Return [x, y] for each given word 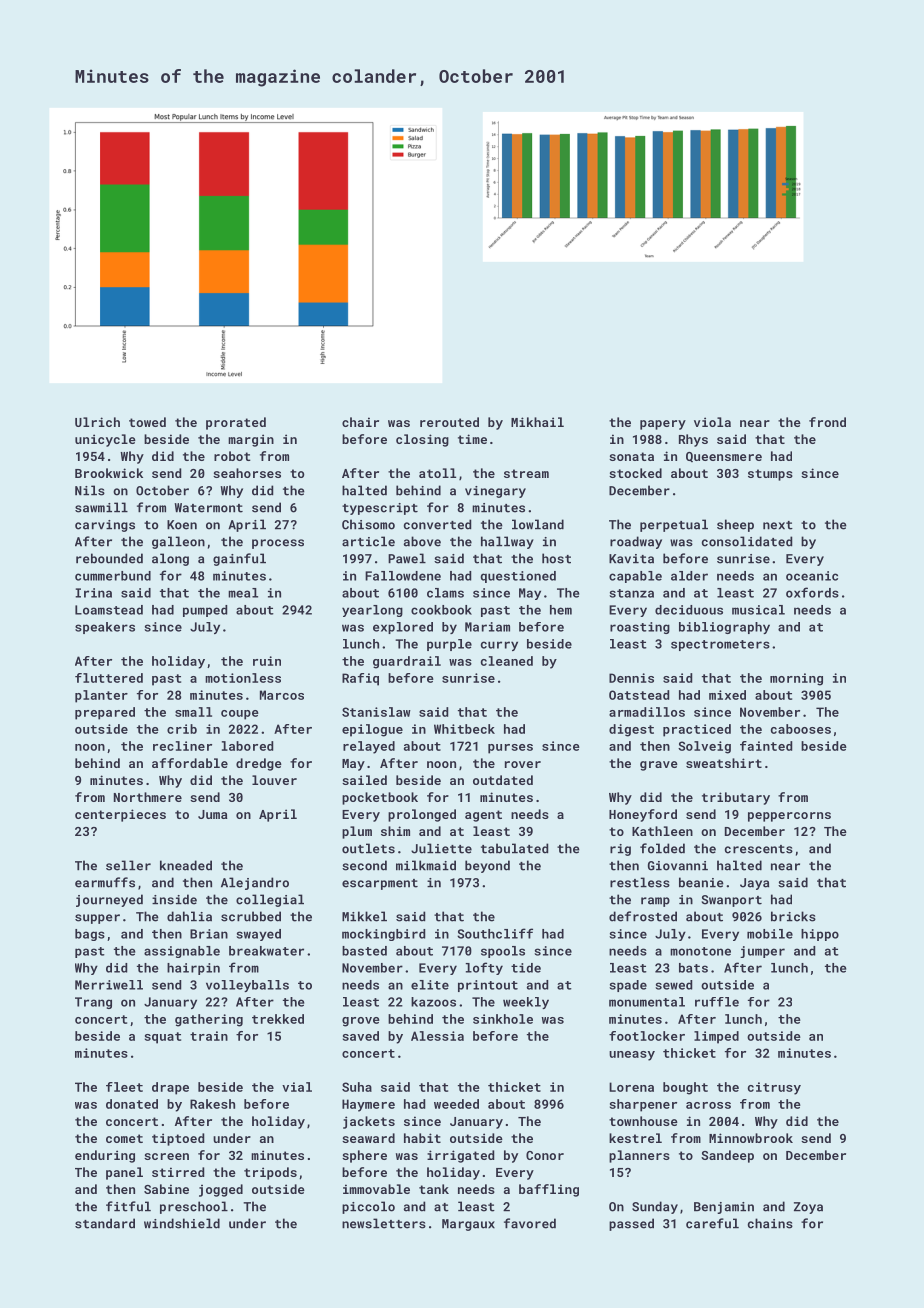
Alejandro [255, 883]
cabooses [801, 729]
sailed [364, 780]
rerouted [449, 422]
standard [105, 1223]
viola [712, 422]
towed [147, 422]
